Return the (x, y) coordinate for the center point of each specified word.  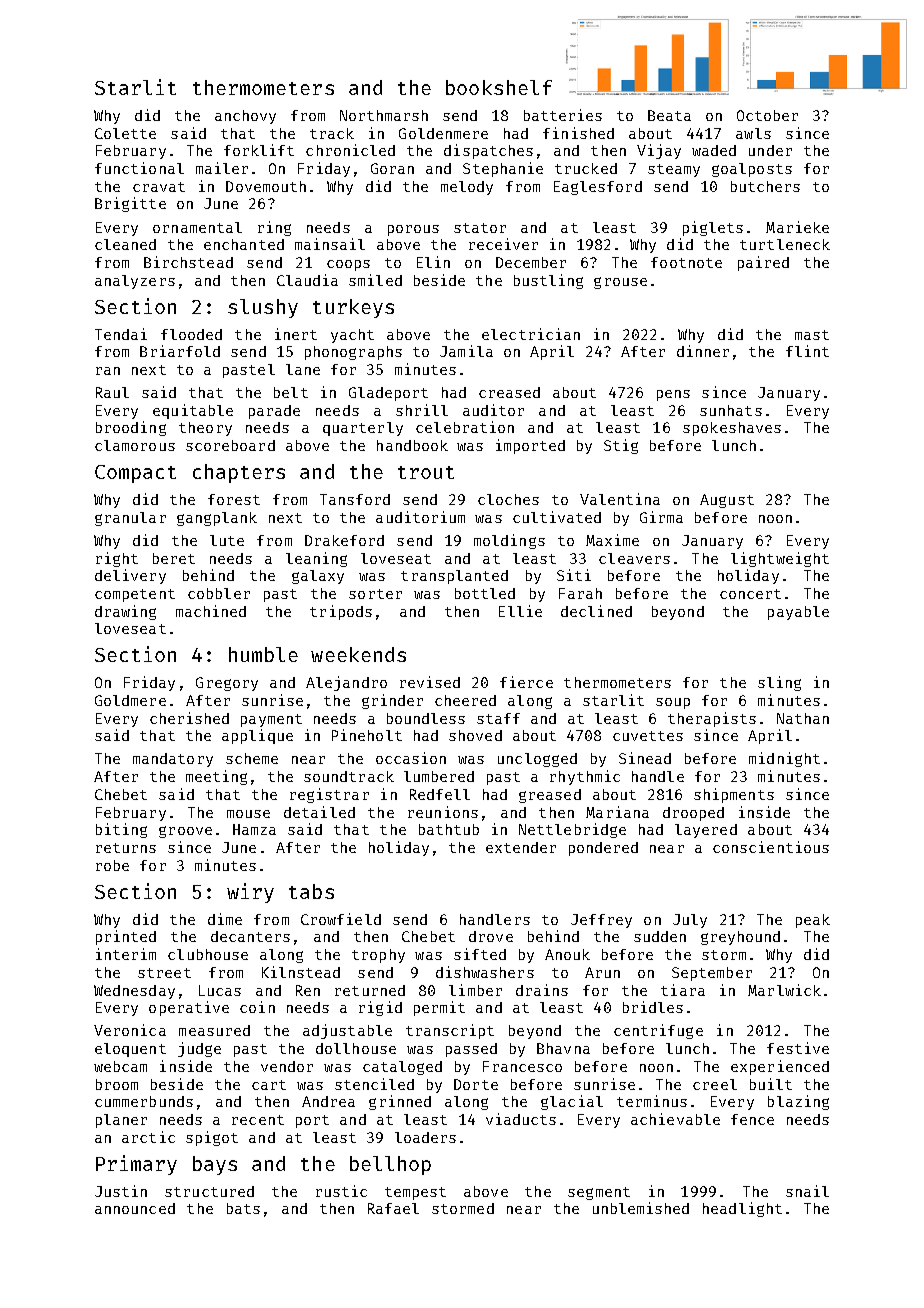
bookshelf (499, 87)
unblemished (641, 1208)
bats (243, 1208)
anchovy (245, 117)
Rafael (393, 1208)
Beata (669, 115)
